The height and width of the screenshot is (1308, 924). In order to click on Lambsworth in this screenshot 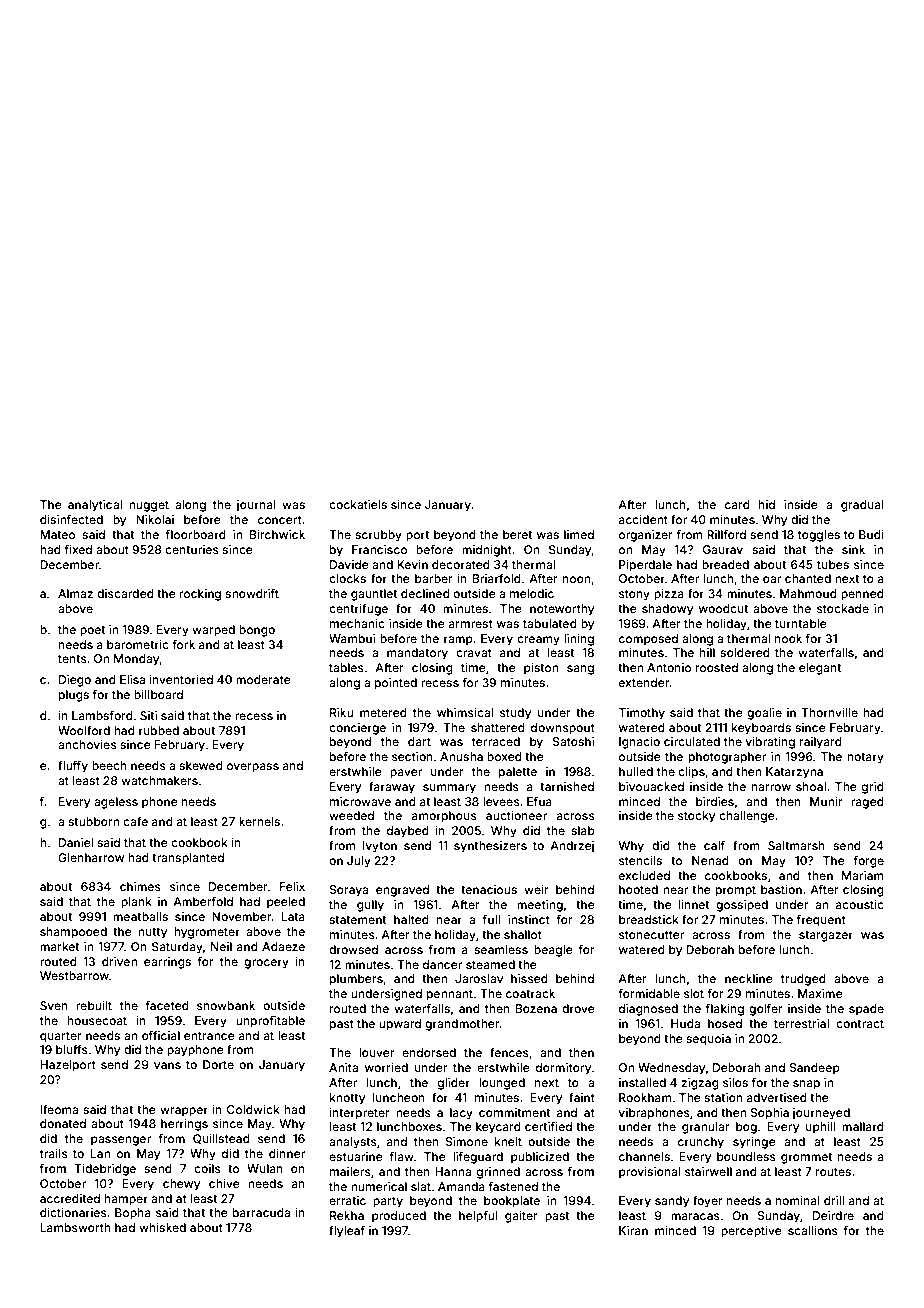, I will do `click(75, 1227)`.
